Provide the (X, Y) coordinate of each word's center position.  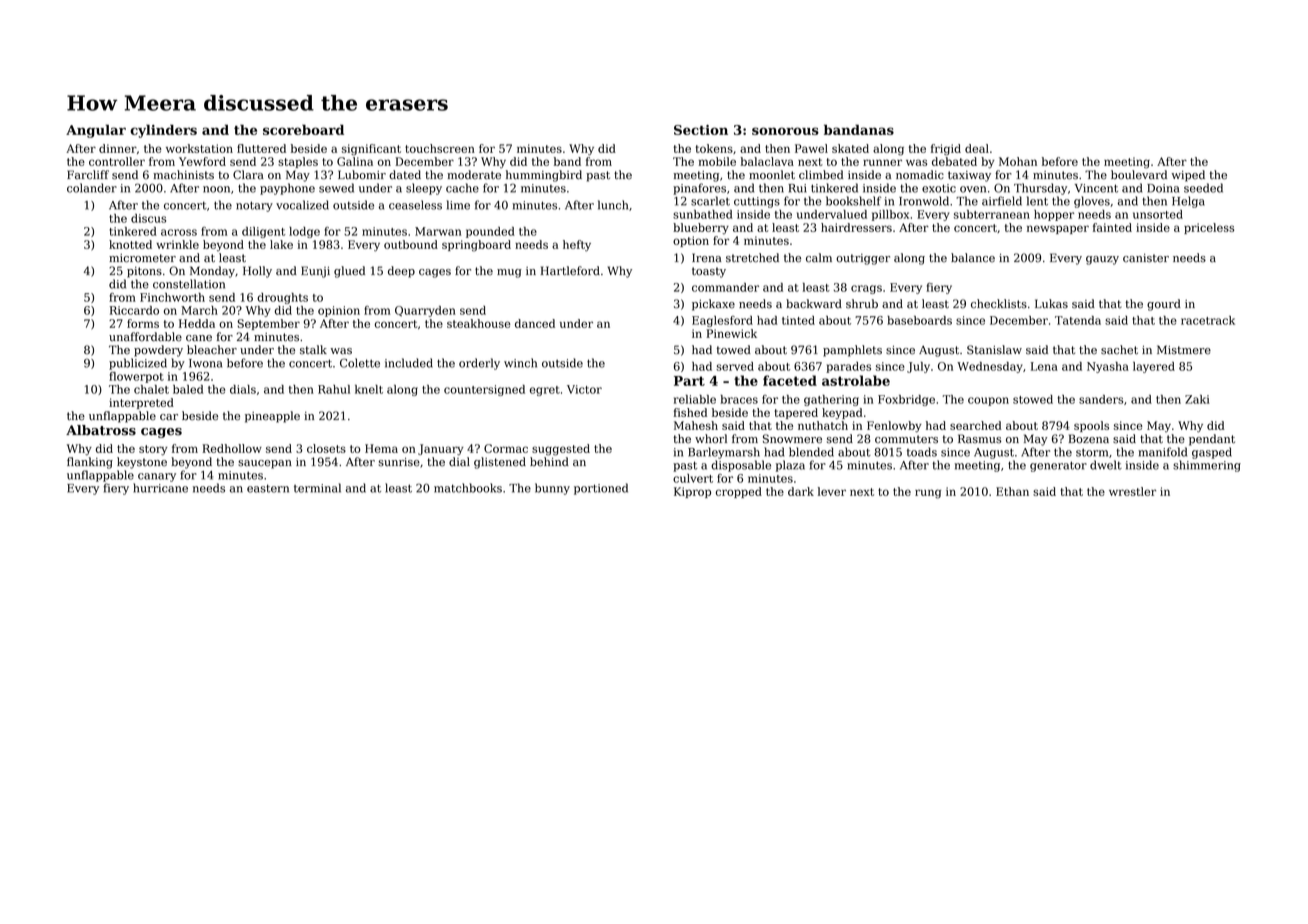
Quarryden (425, 311)
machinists (183, 175)
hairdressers (856, 227)
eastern (268, 488)
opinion (339, 311)
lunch (613, 205)
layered (1154, 367)
